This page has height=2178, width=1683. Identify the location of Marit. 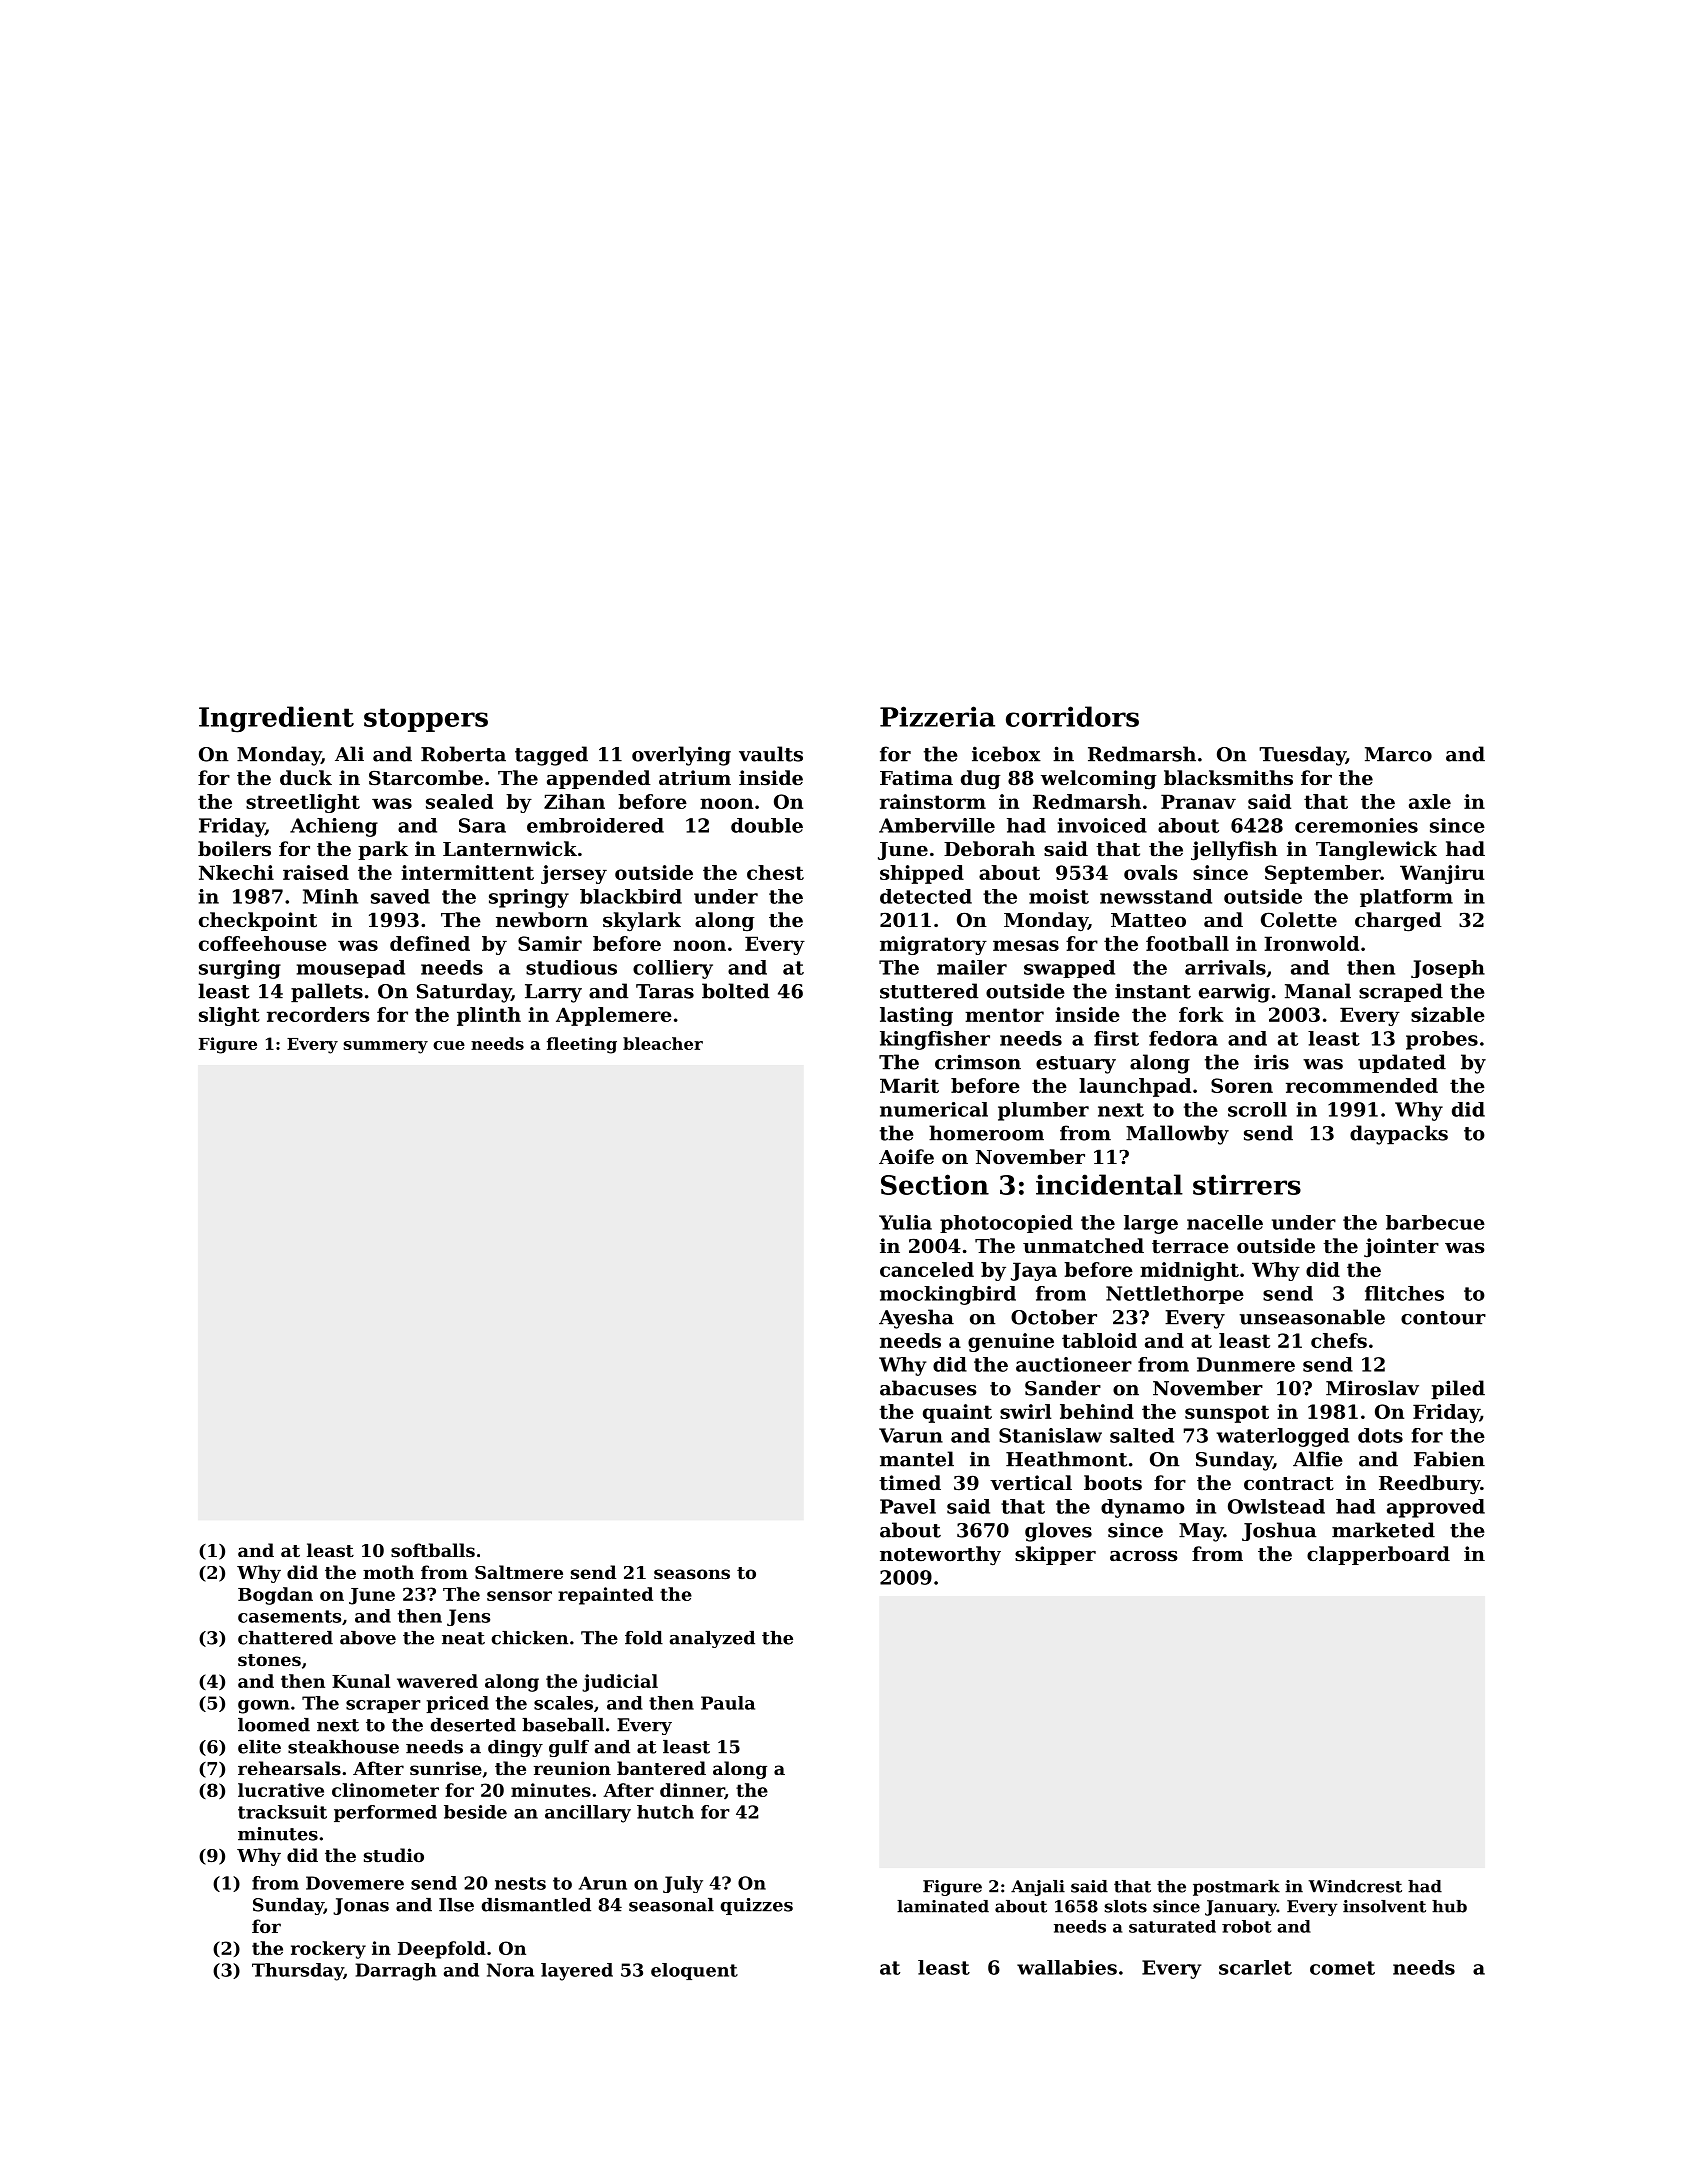
(909, 1085).
